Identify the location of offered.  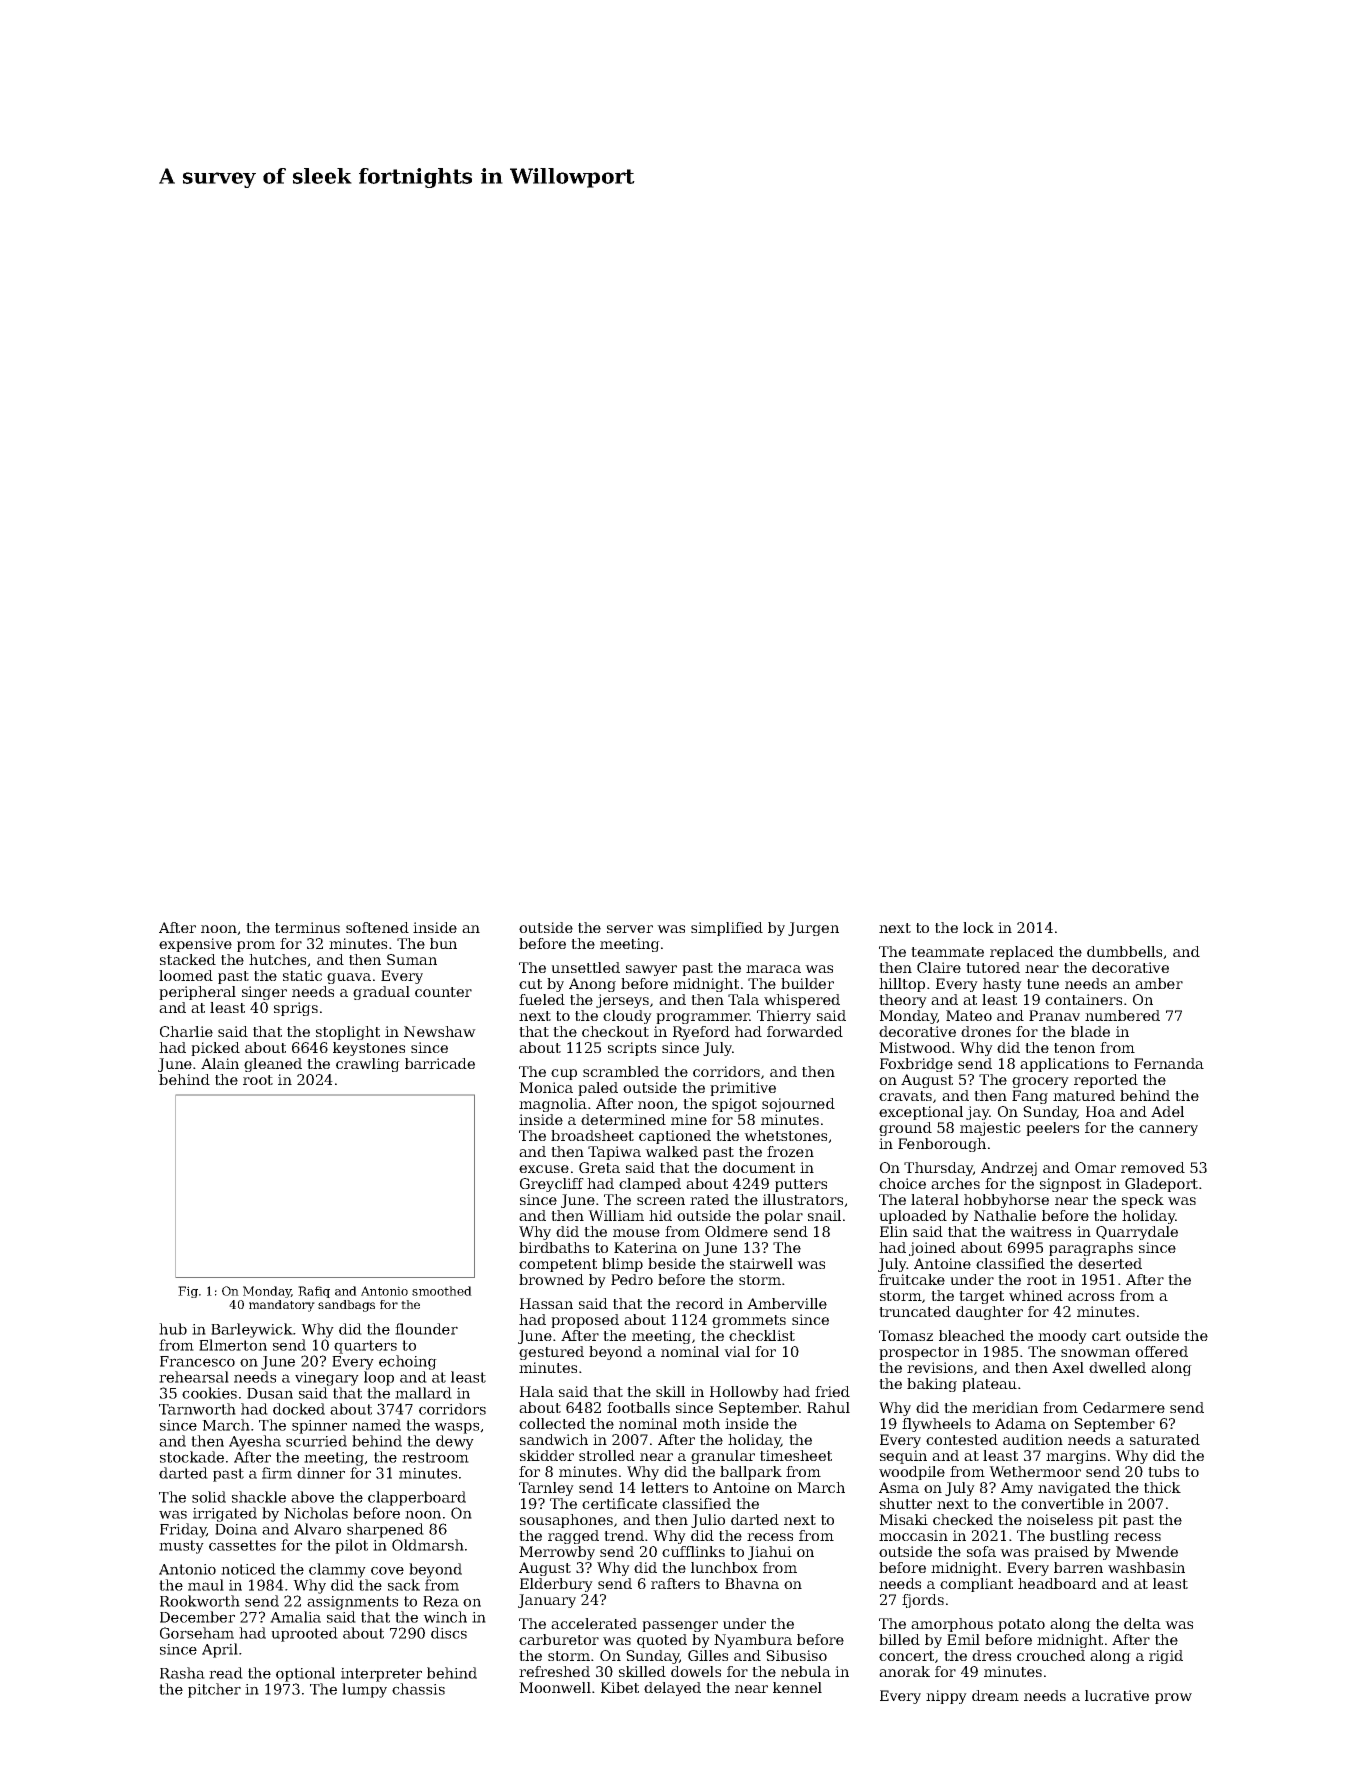
(1161, 1351).
